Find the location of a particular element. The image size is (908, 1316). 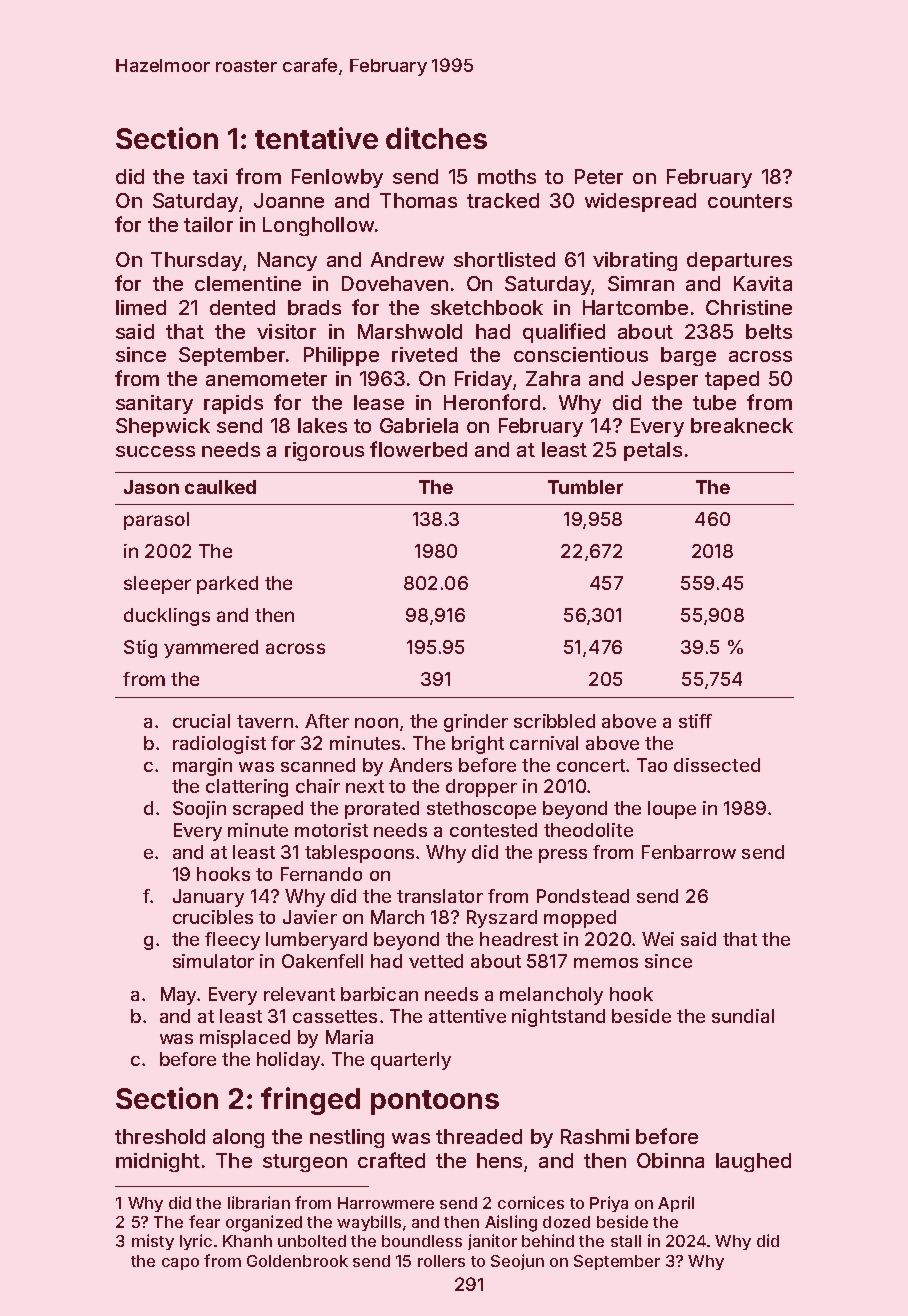

dropper is located at coordinates (481, 788).
